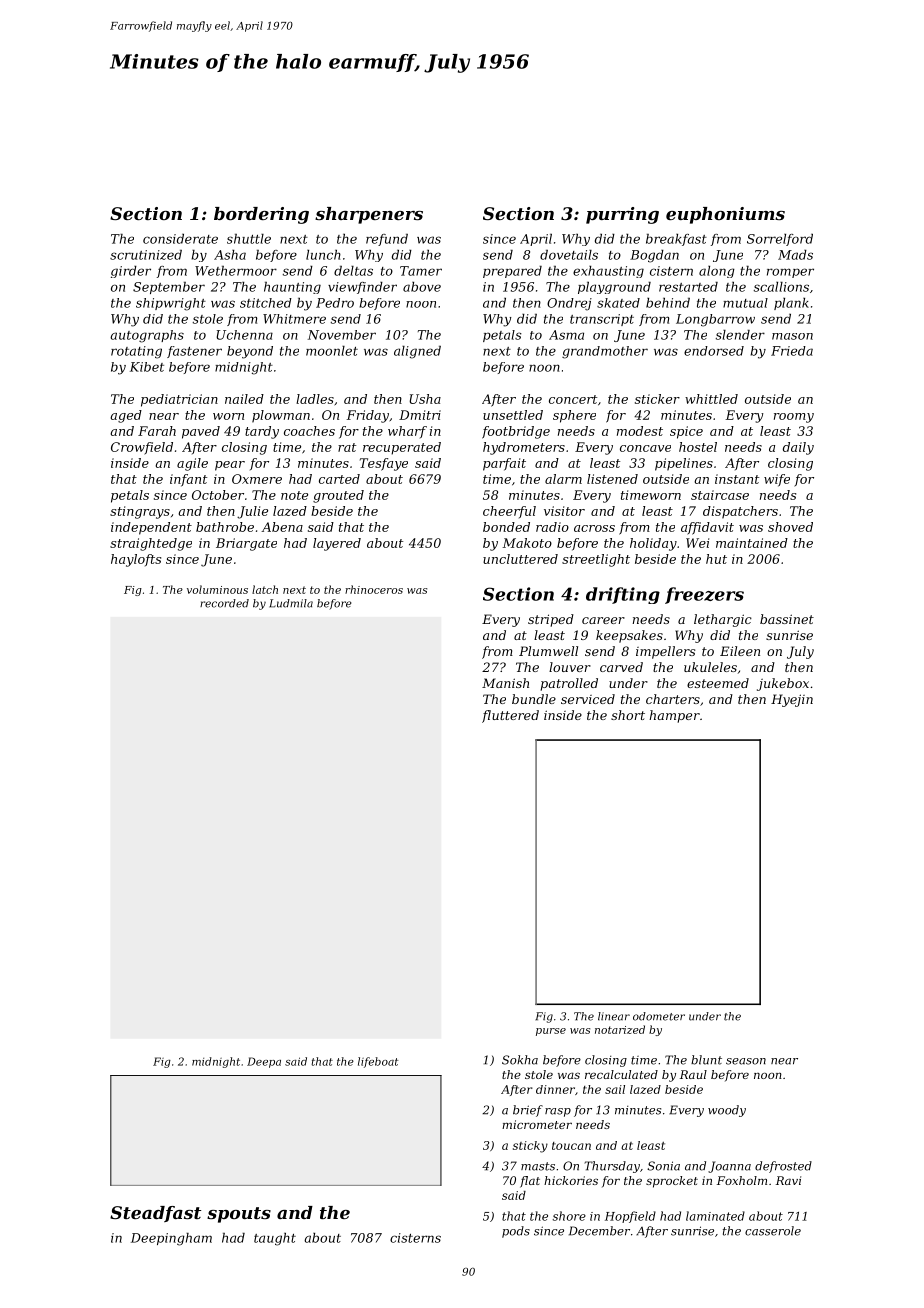 Image resolution: width=924 pixels, height=1308 pixels. I want to click on Mads, so click(795, 255).
